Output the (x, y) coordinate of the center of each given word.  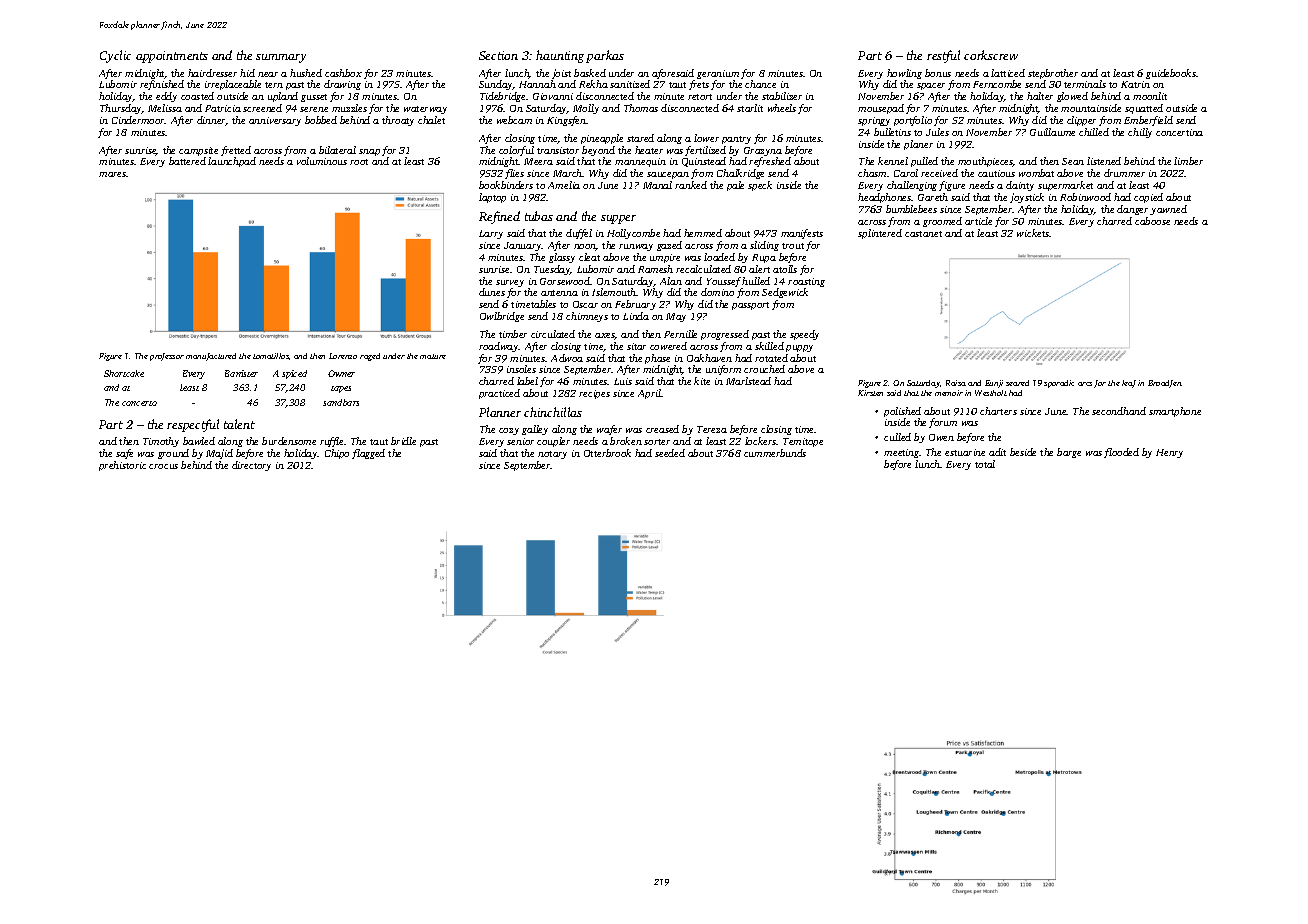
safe (124, 454)
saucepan (668, 175)
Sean (1073, 161)
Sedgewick (785, 293)
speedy (804, 335)
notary (552, 455)
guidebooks (1171, 74)
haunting (560, 56)
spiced (294, 374)
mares (112, 174)
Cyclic (115, 56)
